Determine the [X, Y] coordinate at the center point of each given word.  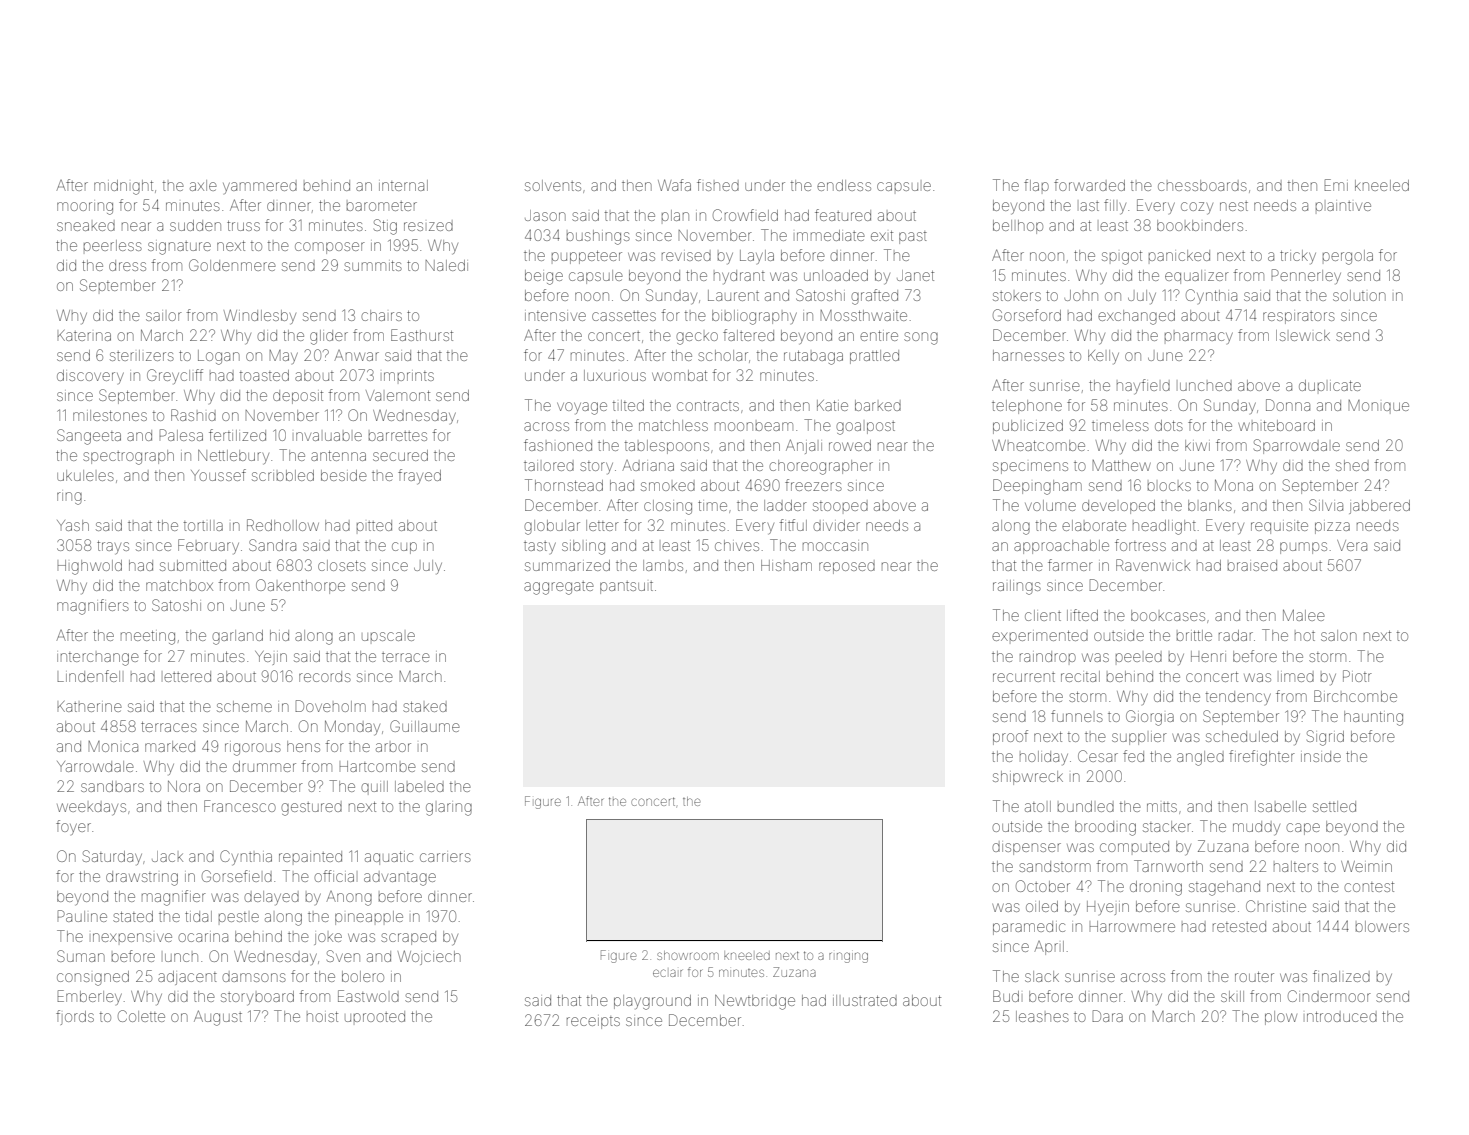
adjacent [187, 978]
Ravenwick [1153, 565]
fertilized [237, 435]
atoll [1038, 806]
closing [668, 507]
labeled [419, 786]
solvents [553, 185]
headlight [1164, 527]
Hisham [786, 565]
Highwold [90, 567]
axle [203, 185]
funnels [1077, 716]
